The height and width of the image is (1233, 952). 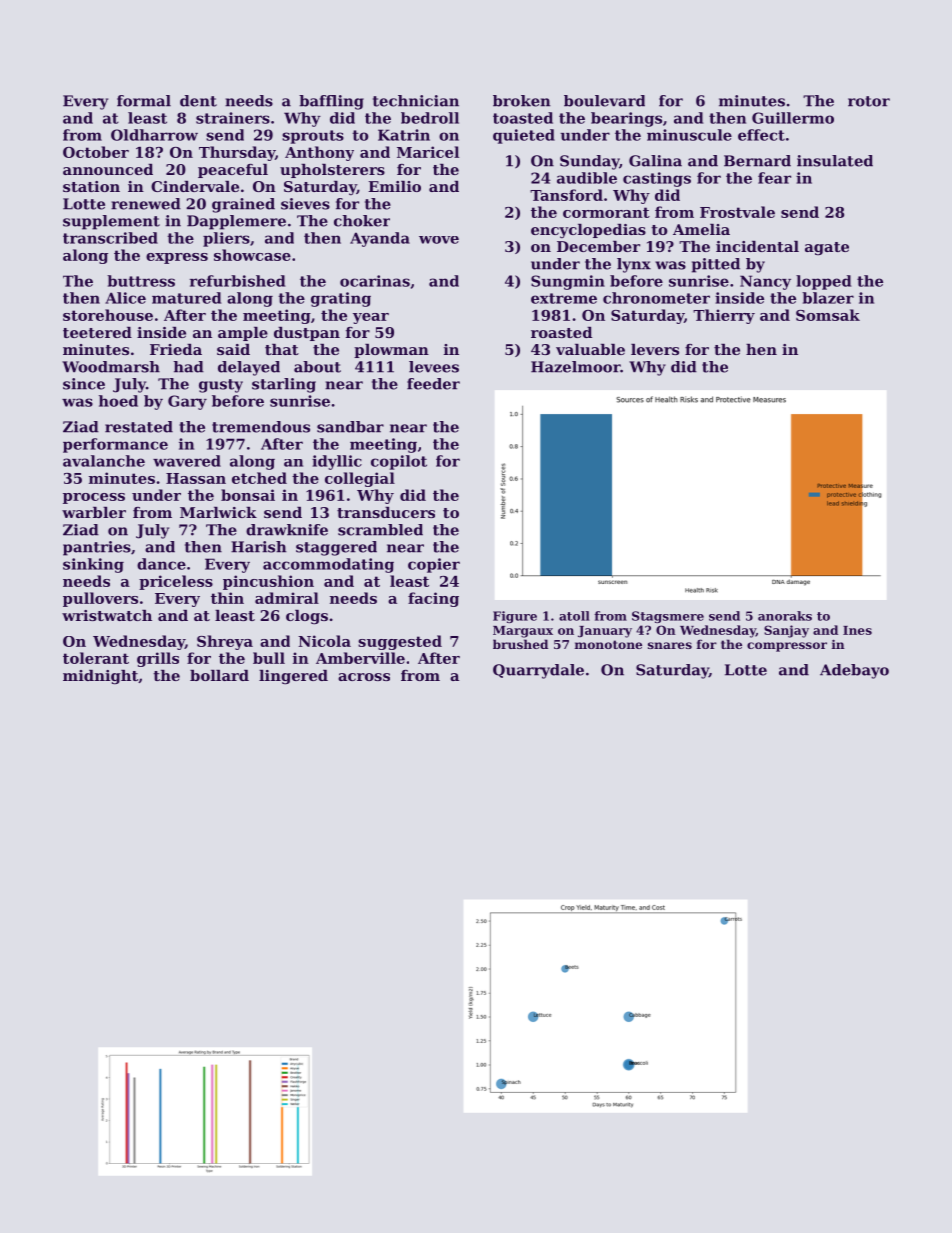 What do you see at coordinates (416, 101) in the image?
I see `technician` at bounding box center [416, 101].
